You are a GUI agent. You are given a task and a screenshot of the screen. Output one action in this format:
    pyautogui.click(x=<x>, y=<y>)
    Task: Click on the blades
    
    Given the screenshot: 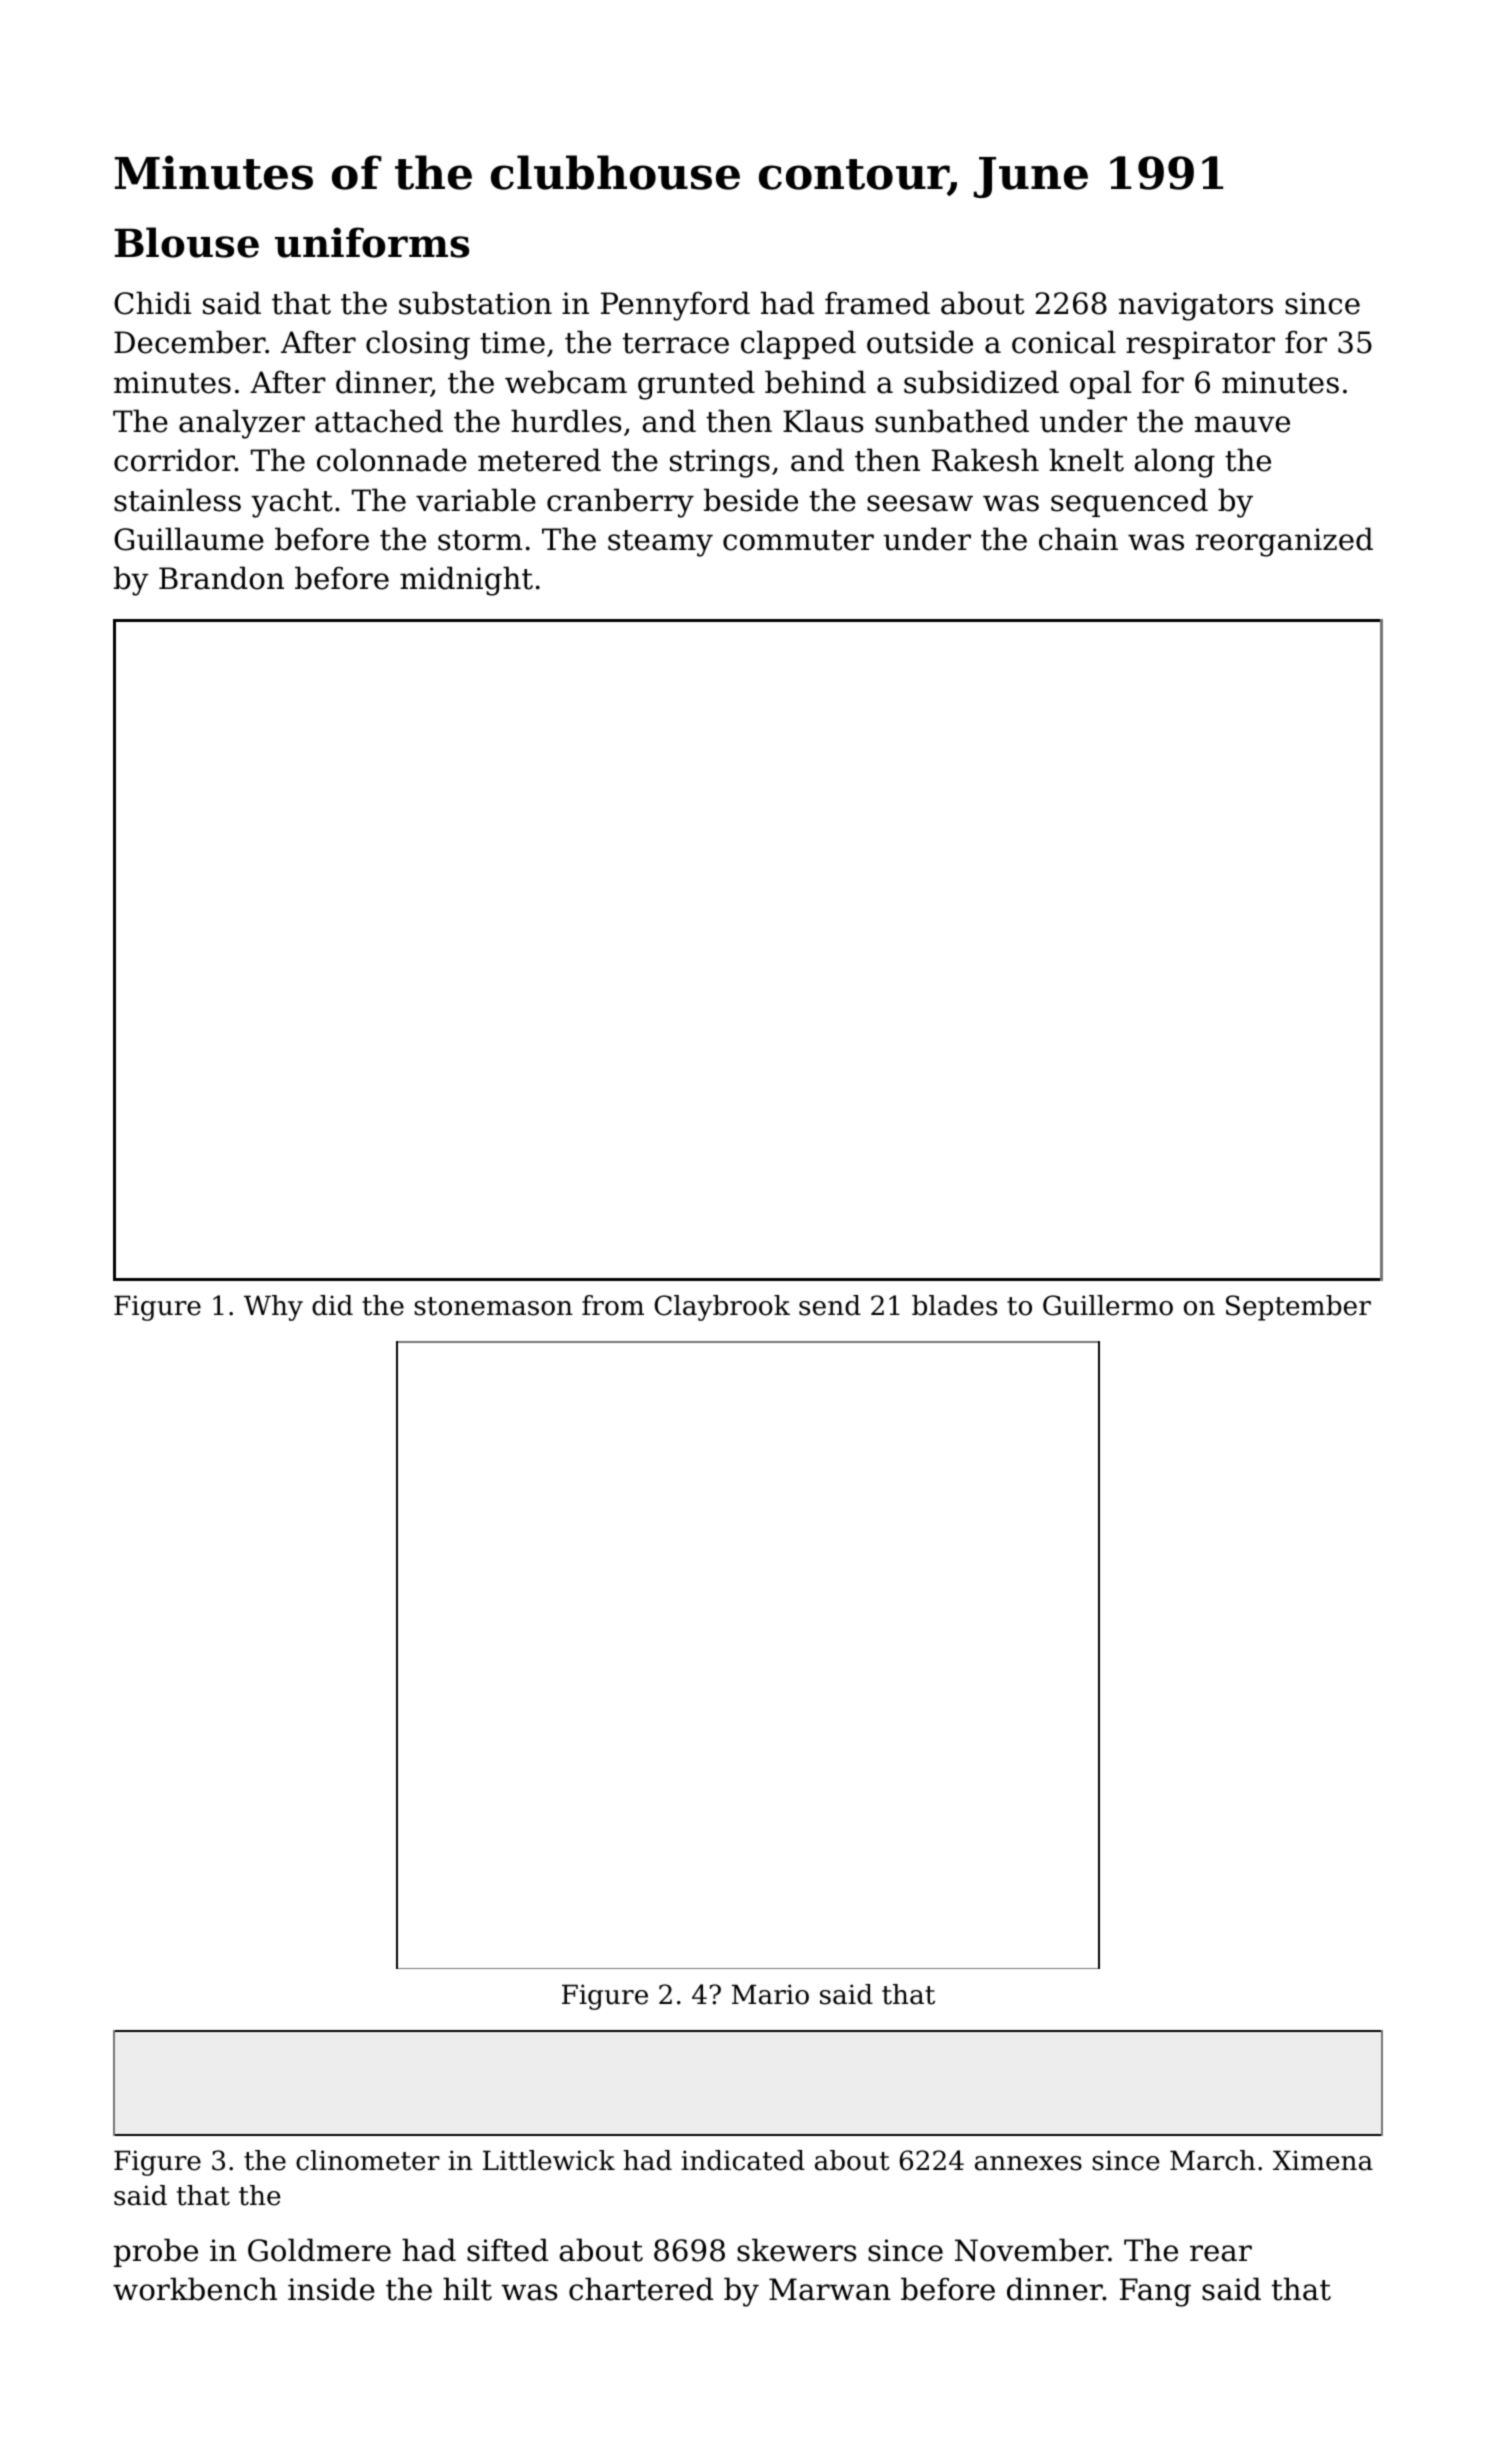 What is the action you would take?
    pyautogui.click(x=954, y=1305)
